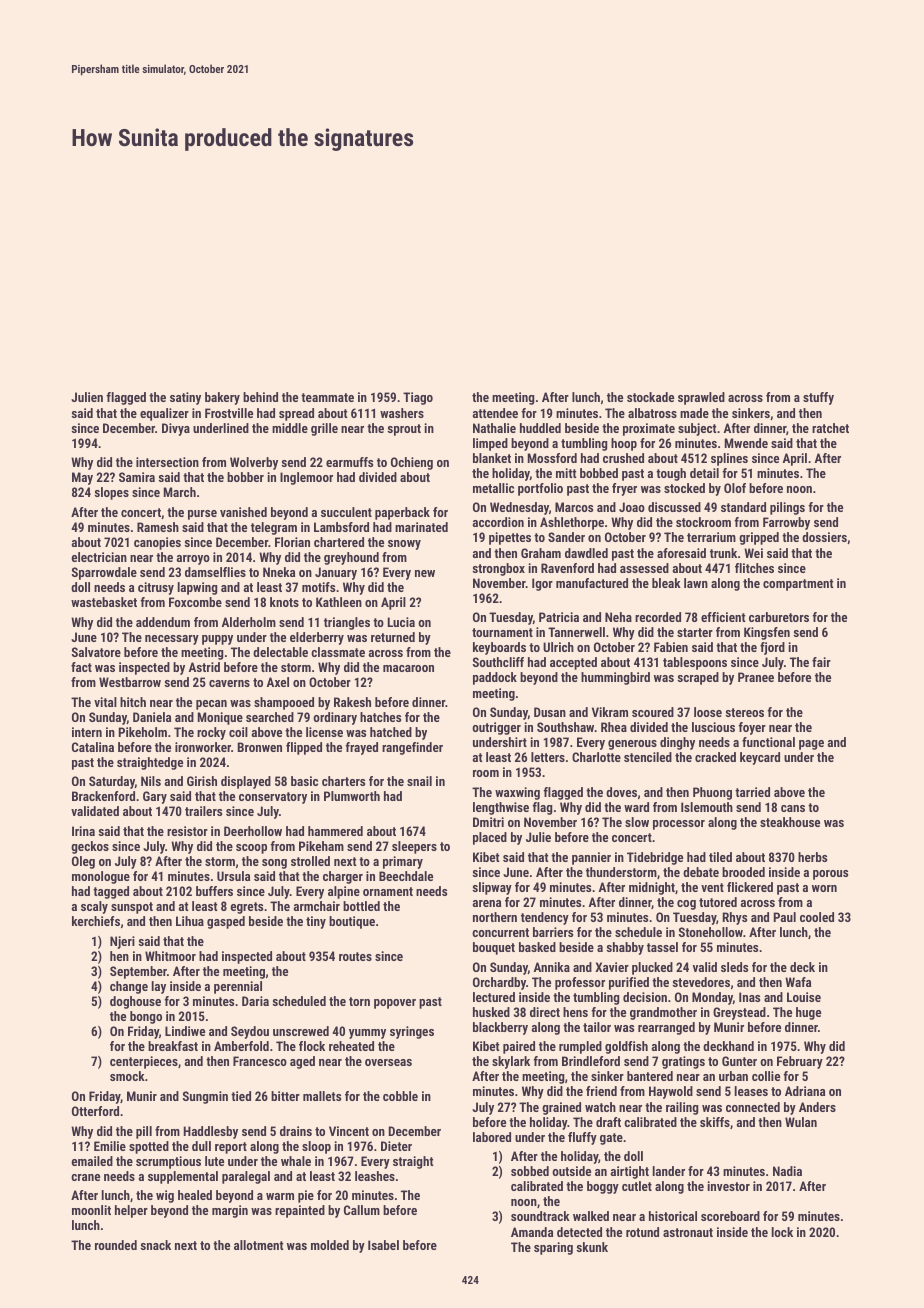  What do you see at coordinates (163, 622) in the document?
I see `addendum` at bounding box center [163, 622].
